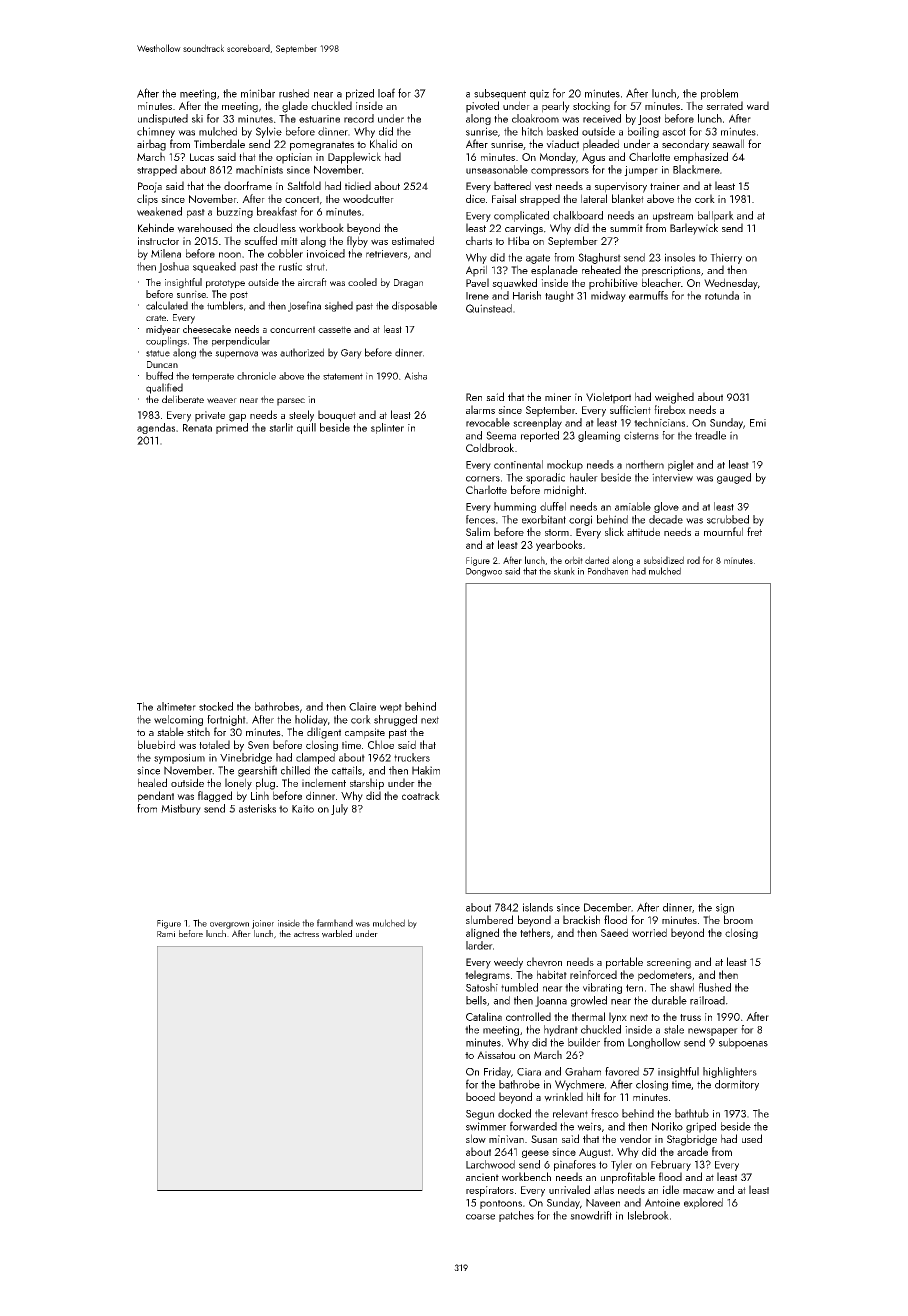 The width and height of the document is (908, 1316). Describe the element at coordinates (156, 428) in the document. I see `agendas` at that location.
